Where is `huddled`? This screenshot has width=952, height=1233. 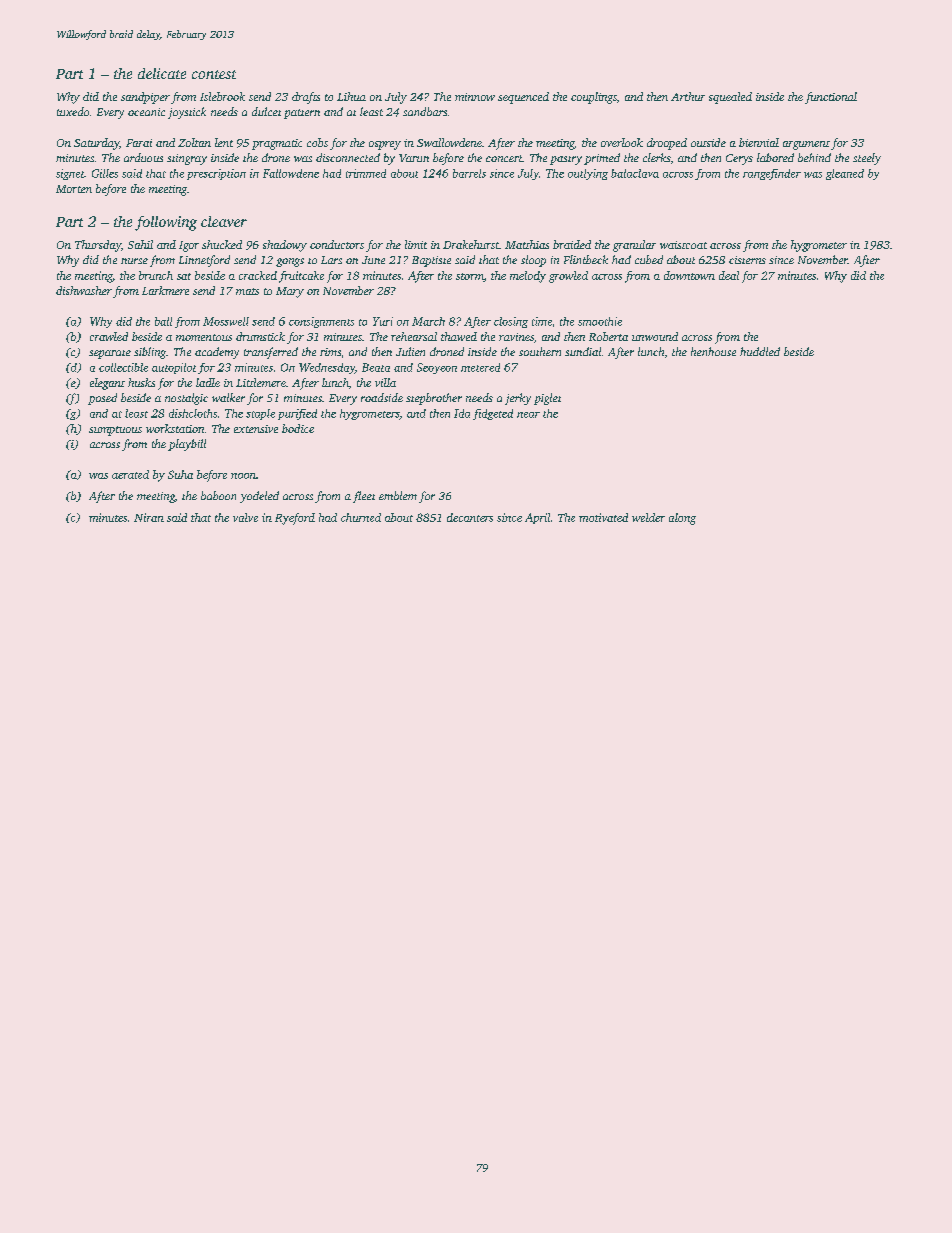
huddled is located at coordinates (760, 351).
